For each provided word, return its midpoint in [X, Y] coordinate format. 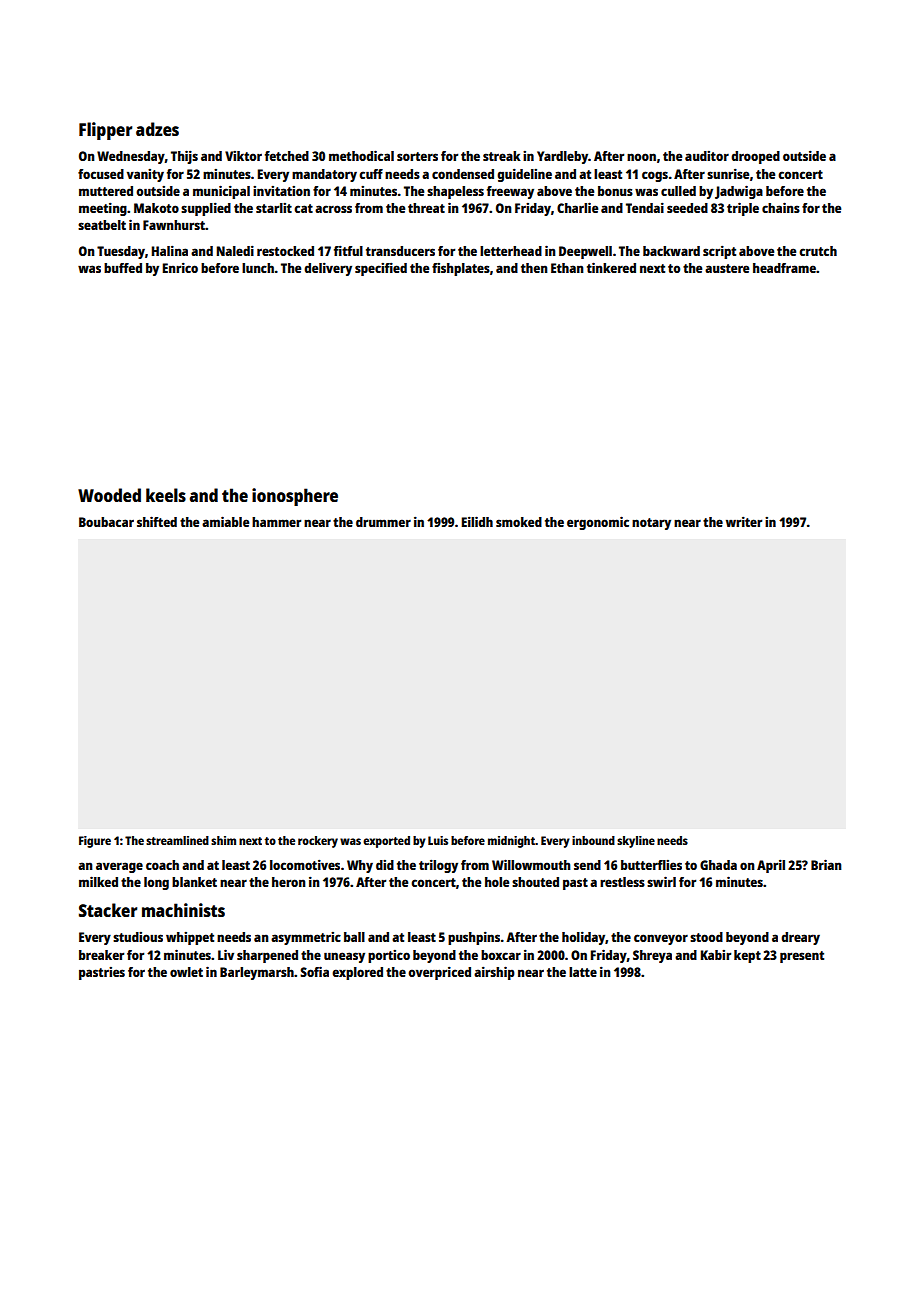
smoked [519, 522]
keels [166, 495]
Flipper [105, 131]
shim [223, 840]
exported [386, 842]
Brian [826, 864]
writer [744, 521]
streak [502, 156]
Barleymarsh [257, 973]
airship [494, 973]
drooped [755, 157]
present [802, 957]
